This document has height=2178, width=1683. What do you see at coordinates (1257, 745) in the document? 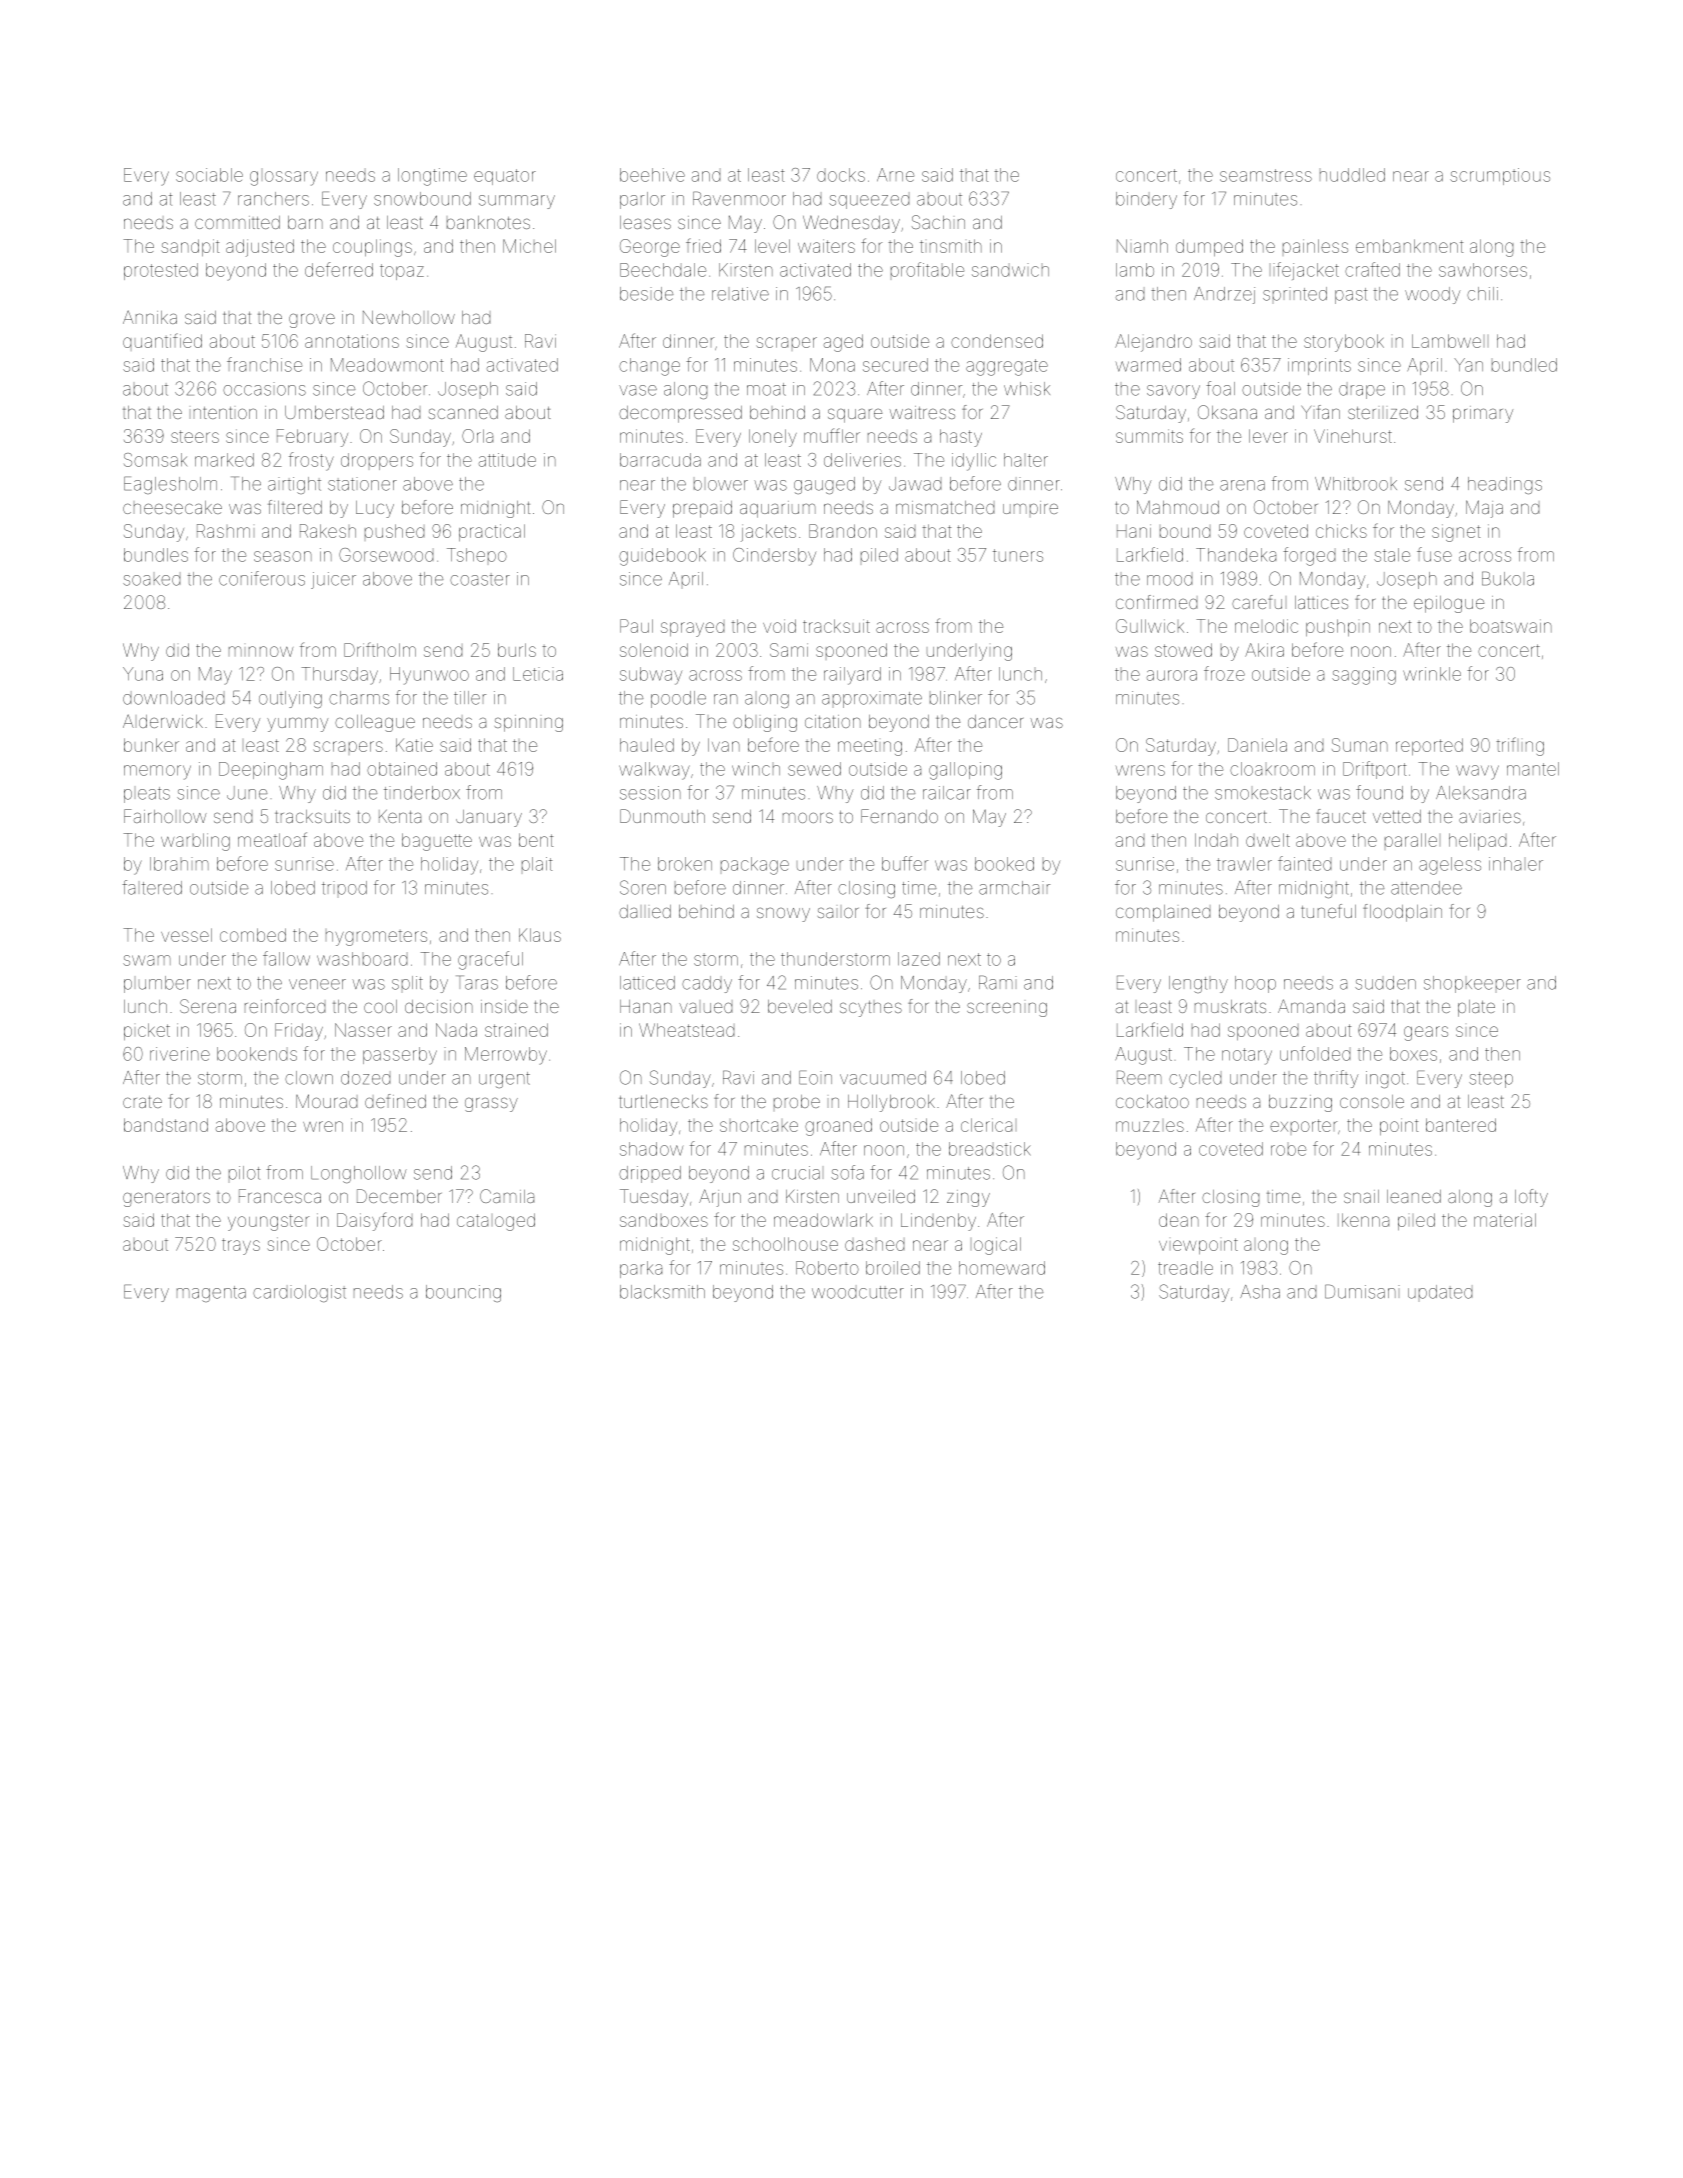
I see `Daniela` at bounding box center [1257, 745].
